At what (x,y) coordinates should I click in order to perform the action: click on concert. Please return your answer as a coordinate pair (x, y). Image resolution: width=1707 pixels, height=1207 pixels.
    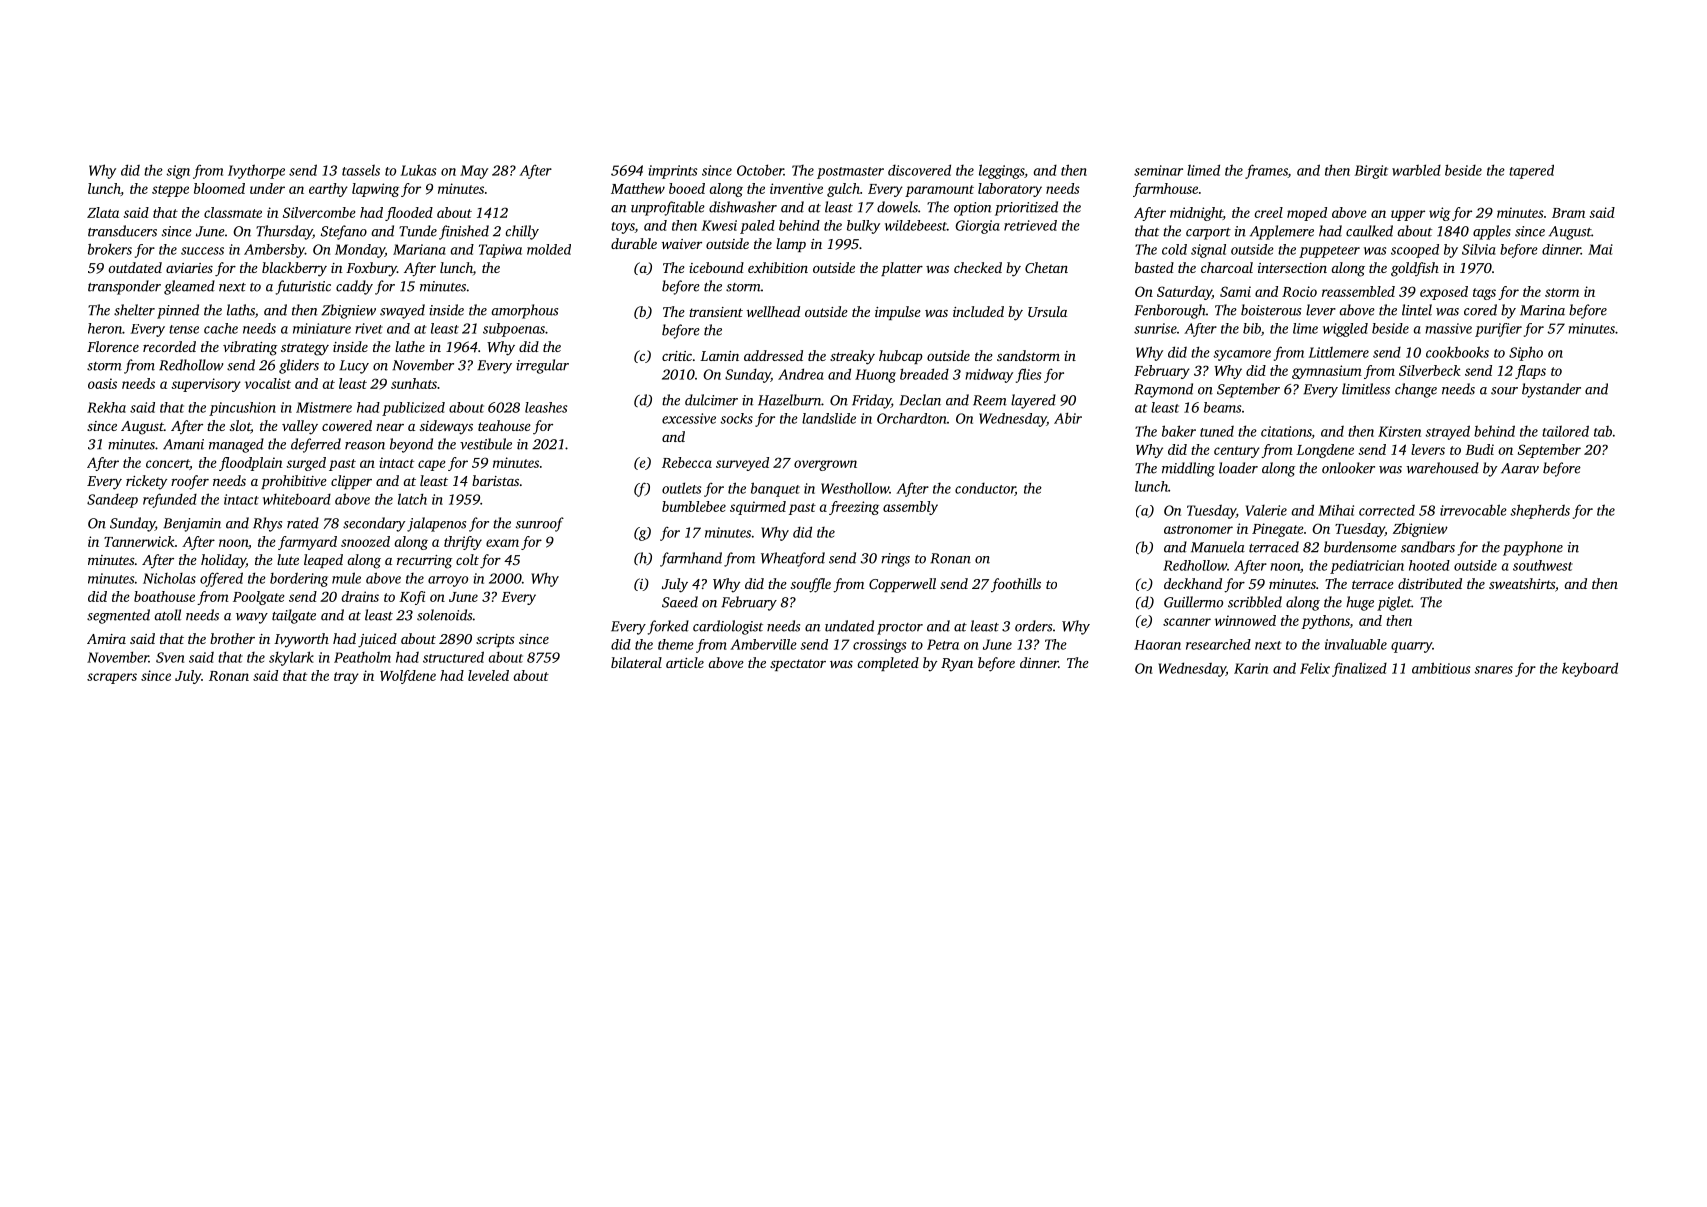
    Looking at the image, I should click on (168, 464).
